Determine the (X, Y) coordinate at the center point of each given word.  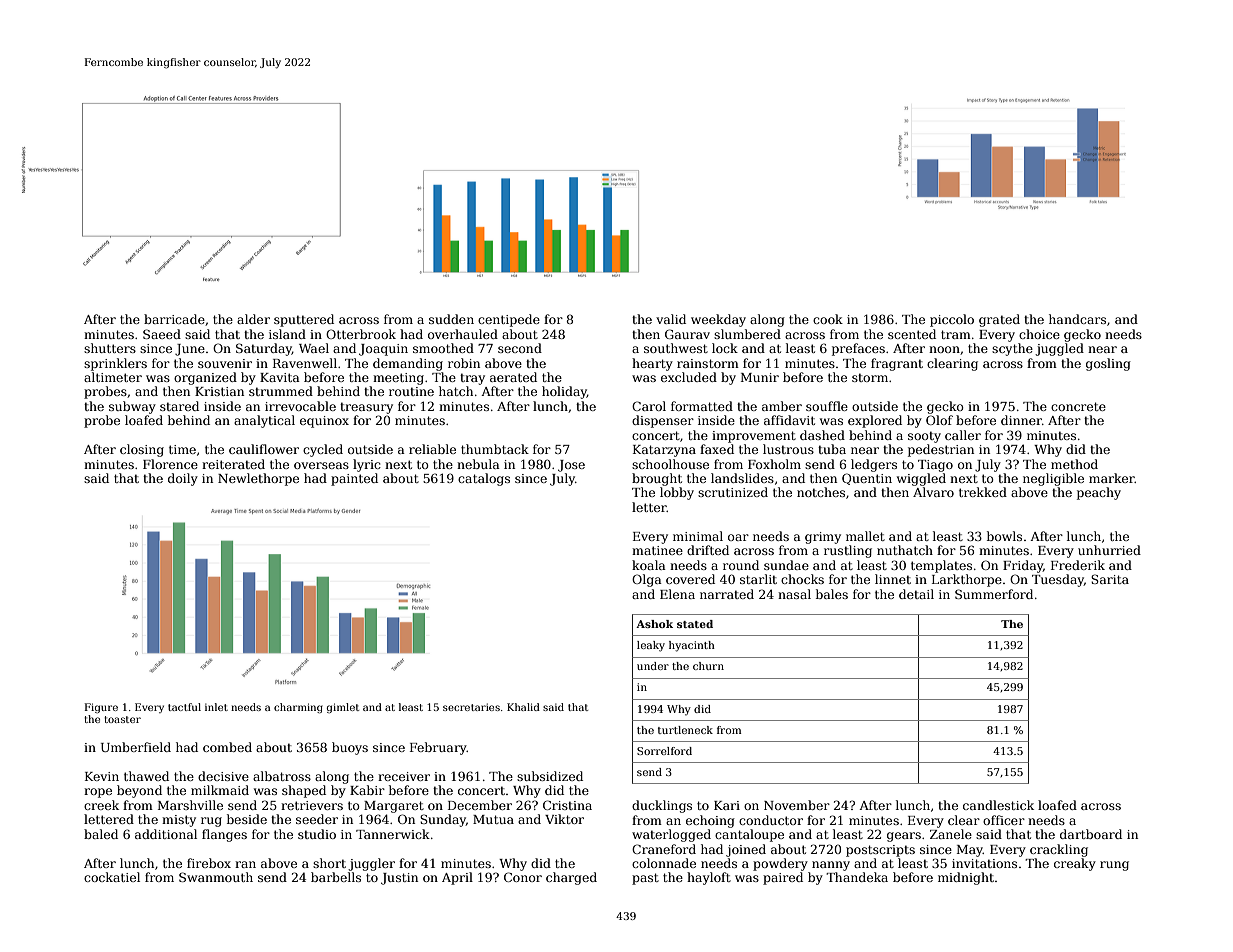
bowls (1004, 536)
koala (649, 565)
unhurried (1109, 550)
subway (132, 407)
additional (166, 834)
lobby (677, 493)
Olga (647, 580)
